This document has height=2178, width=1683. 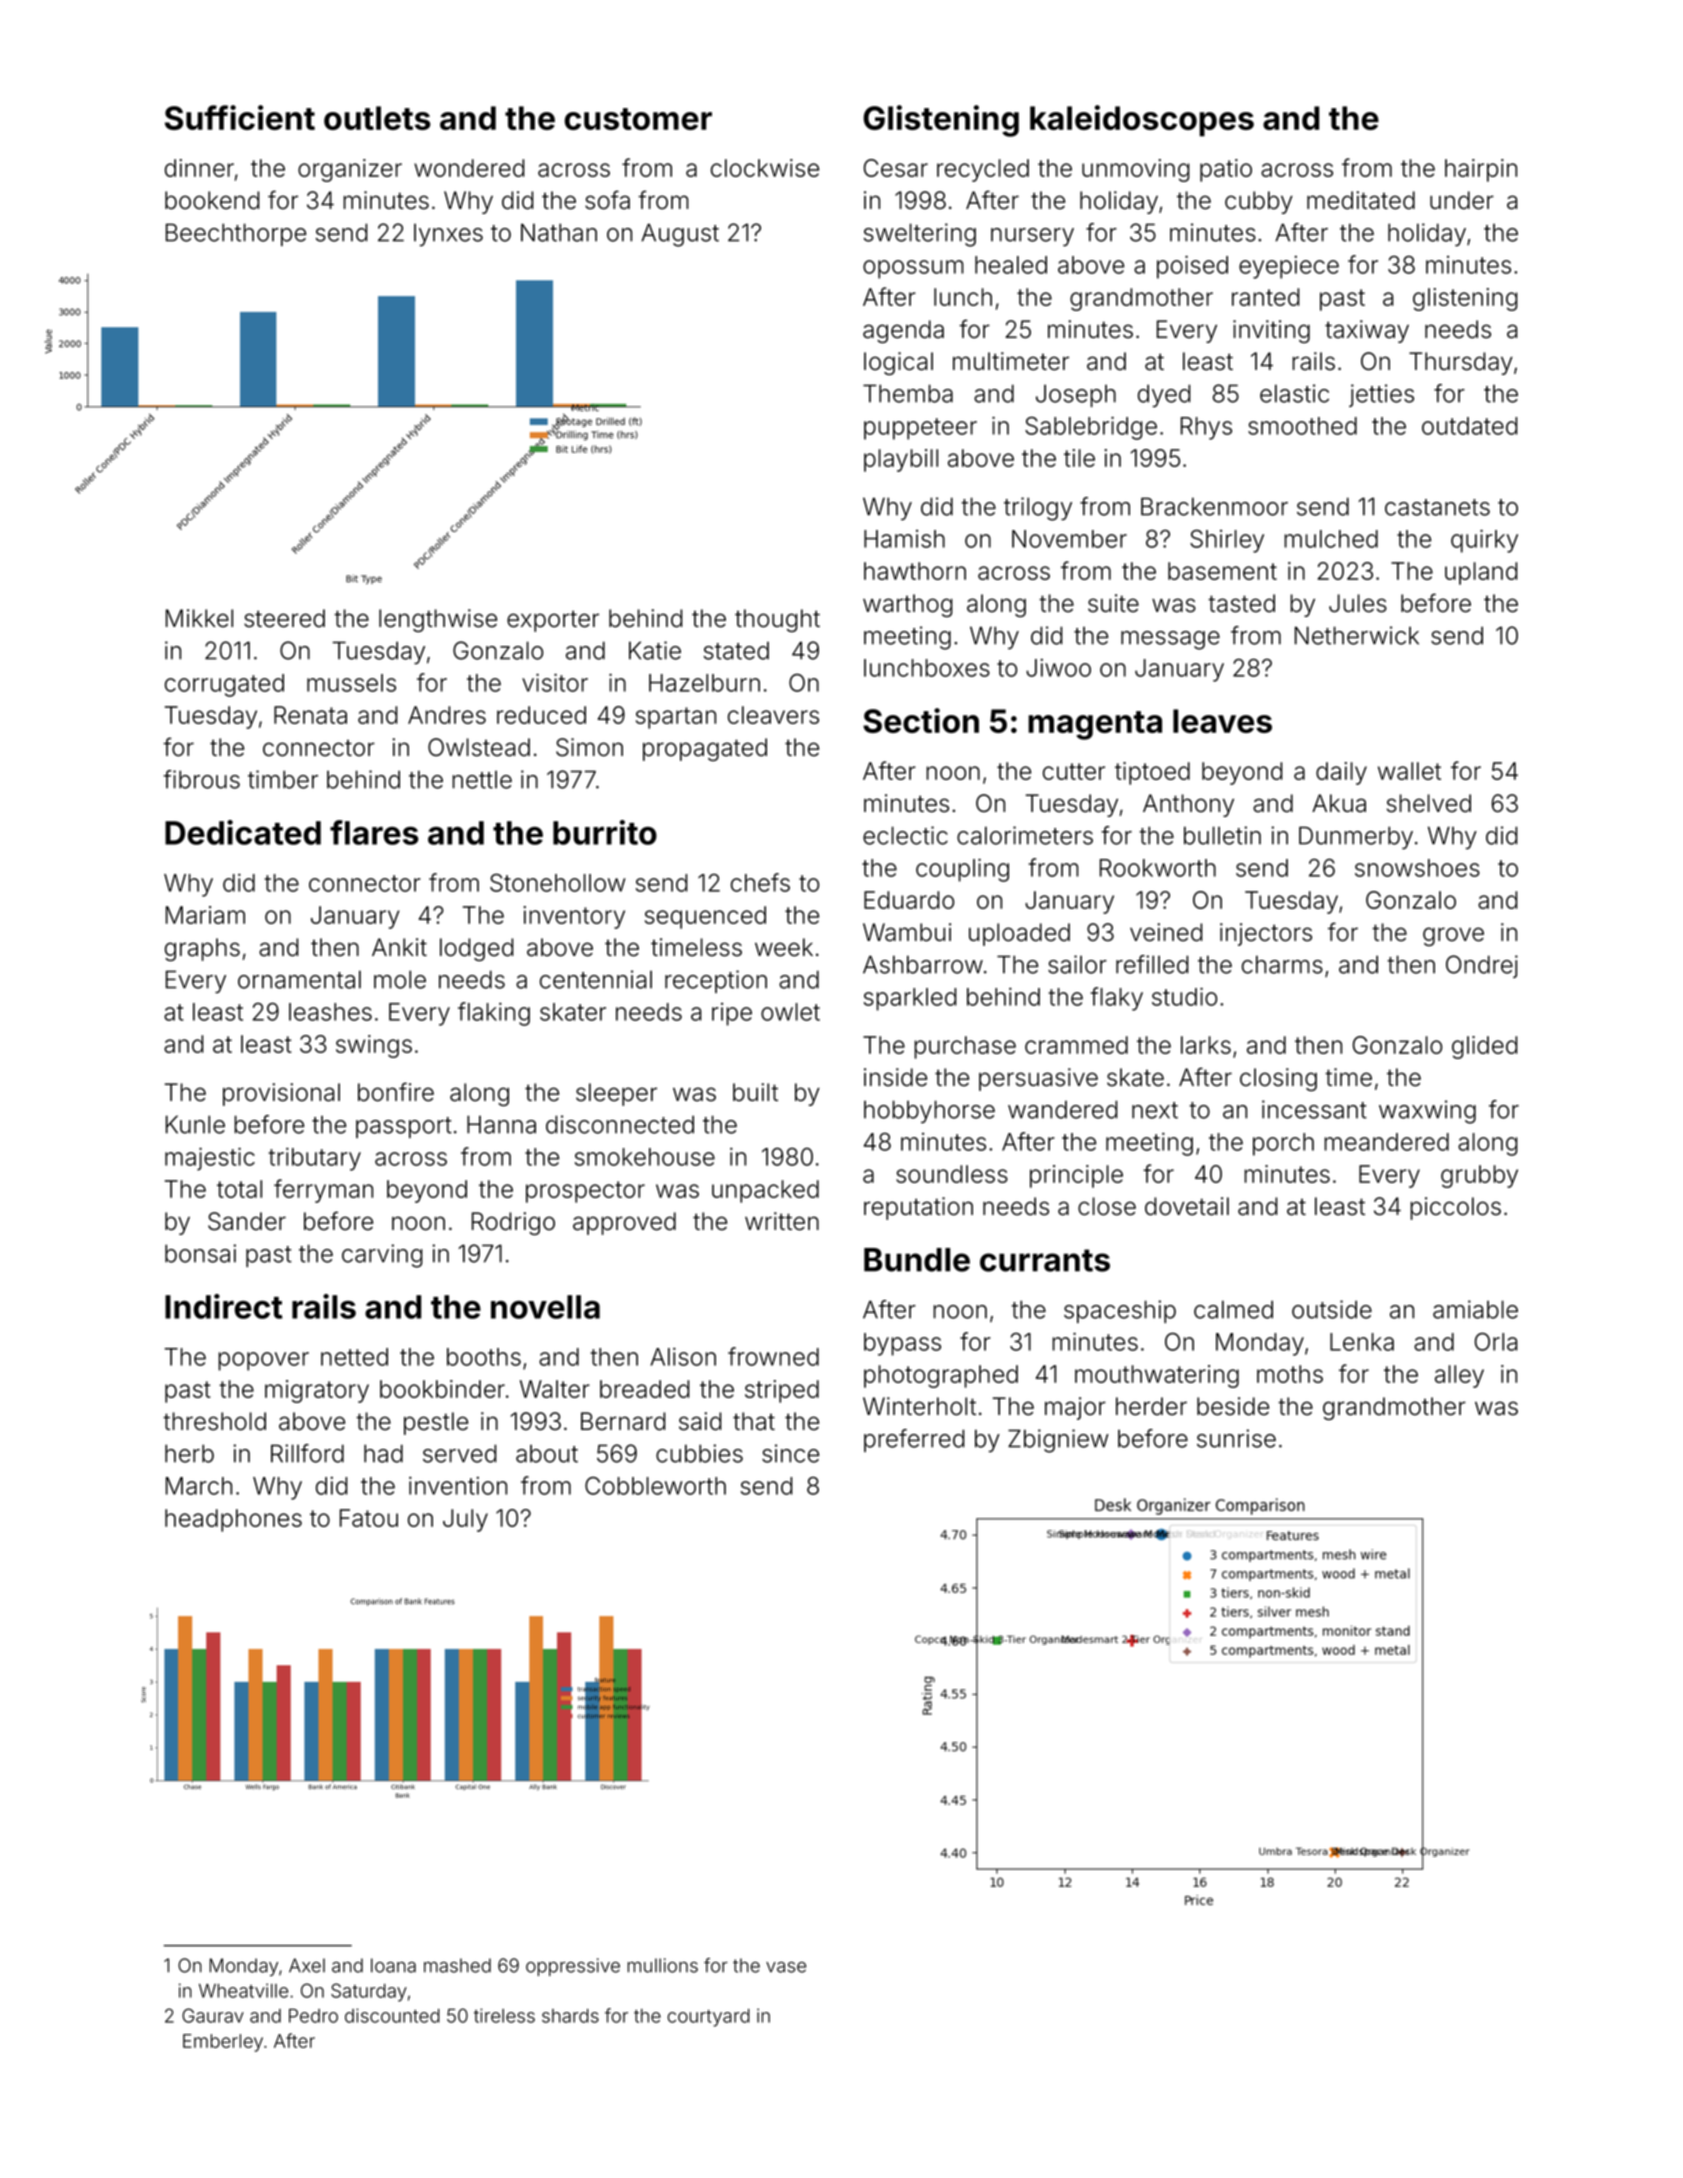 What do you see at coordinates (1025, 835) in the document?
I see `calorimeters` at bounding box center [1025, 835].
